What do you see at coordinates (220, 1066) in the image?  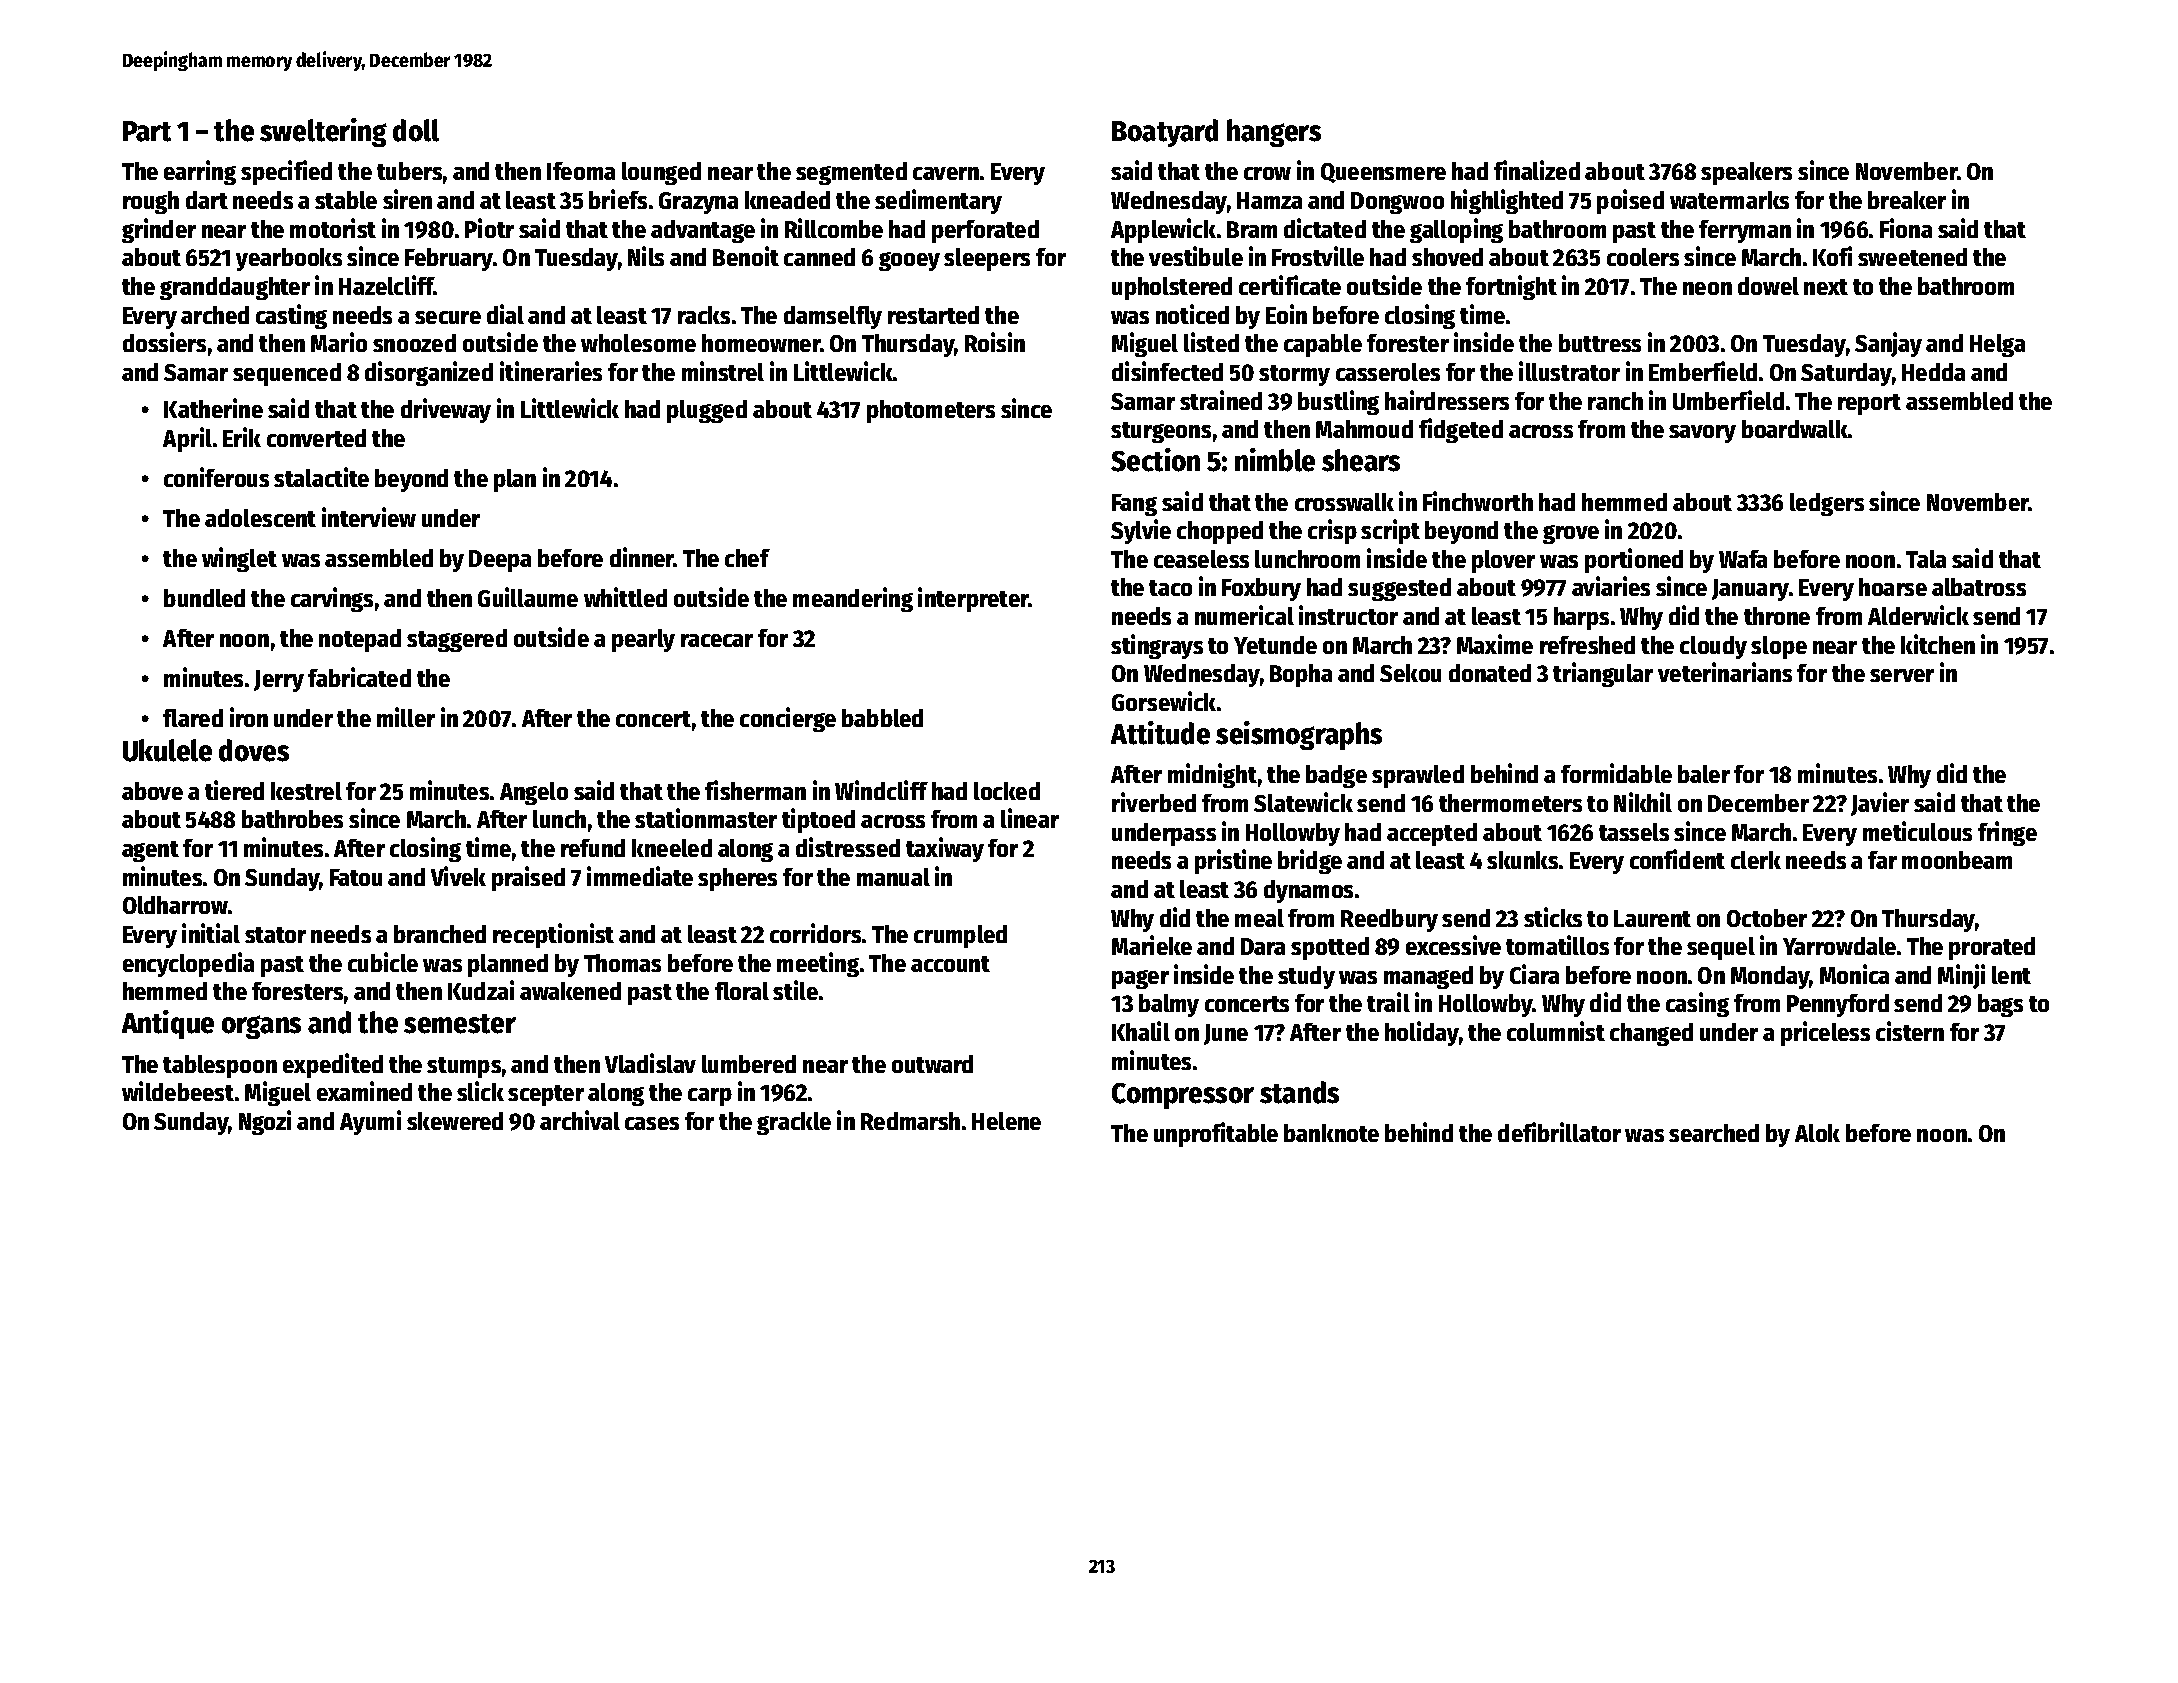 I see `tablespoon` at bounding box center [220, 1066].
